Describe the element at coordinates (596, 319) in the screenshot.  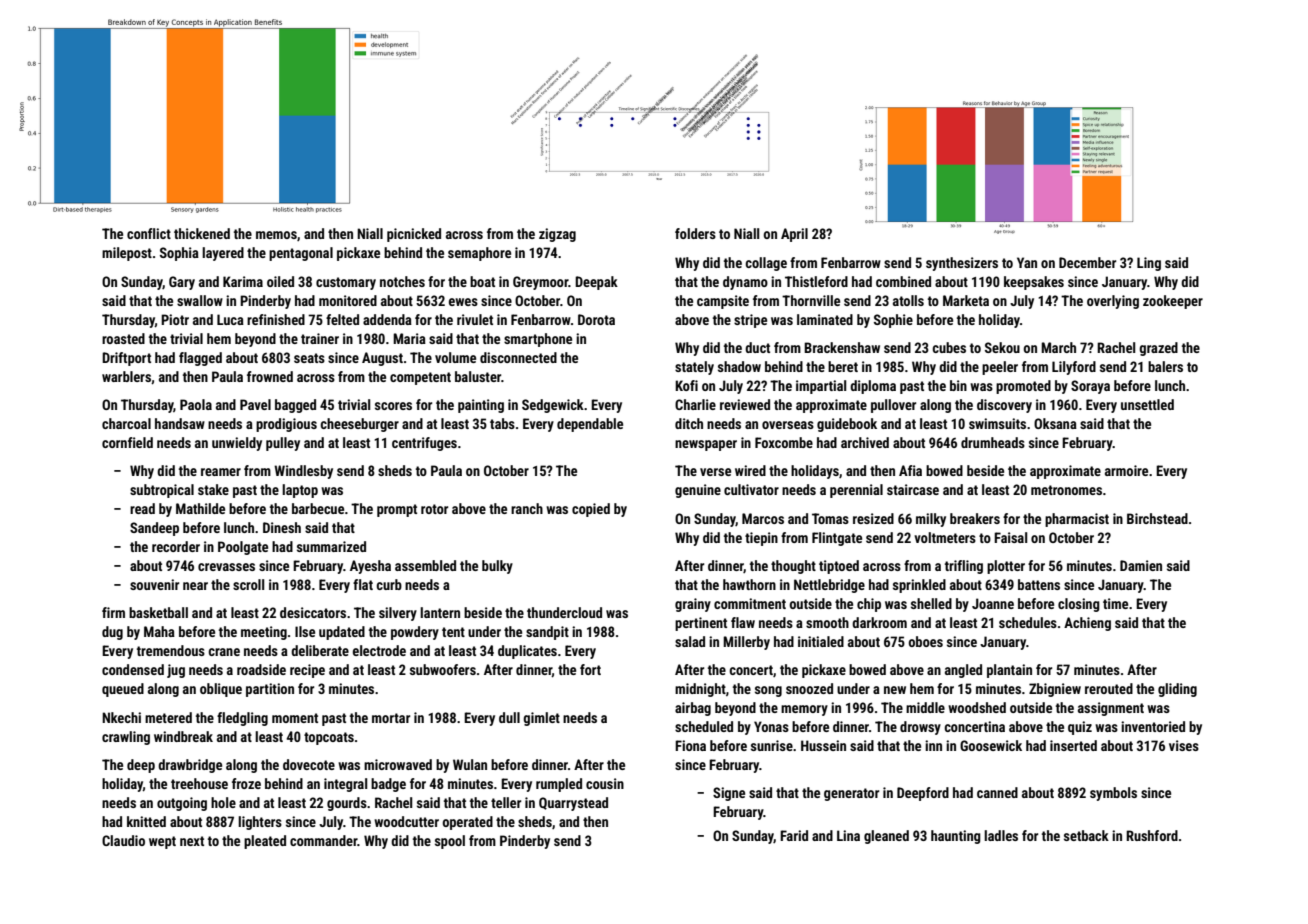
I see `Dorota` at that location.
